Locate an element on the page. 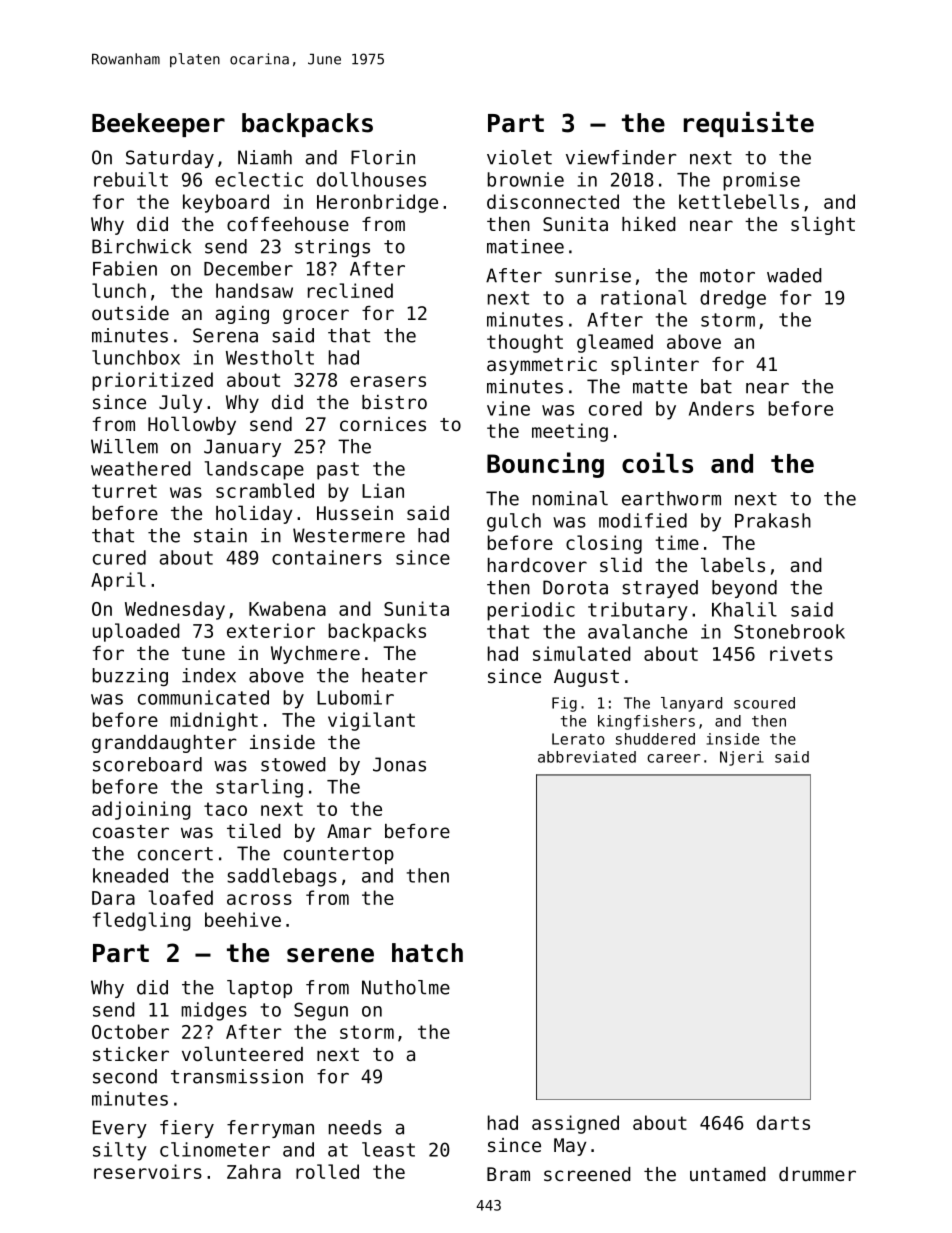 This document has width=952, height=1233. beehive is located at coordinates (243, 919).
